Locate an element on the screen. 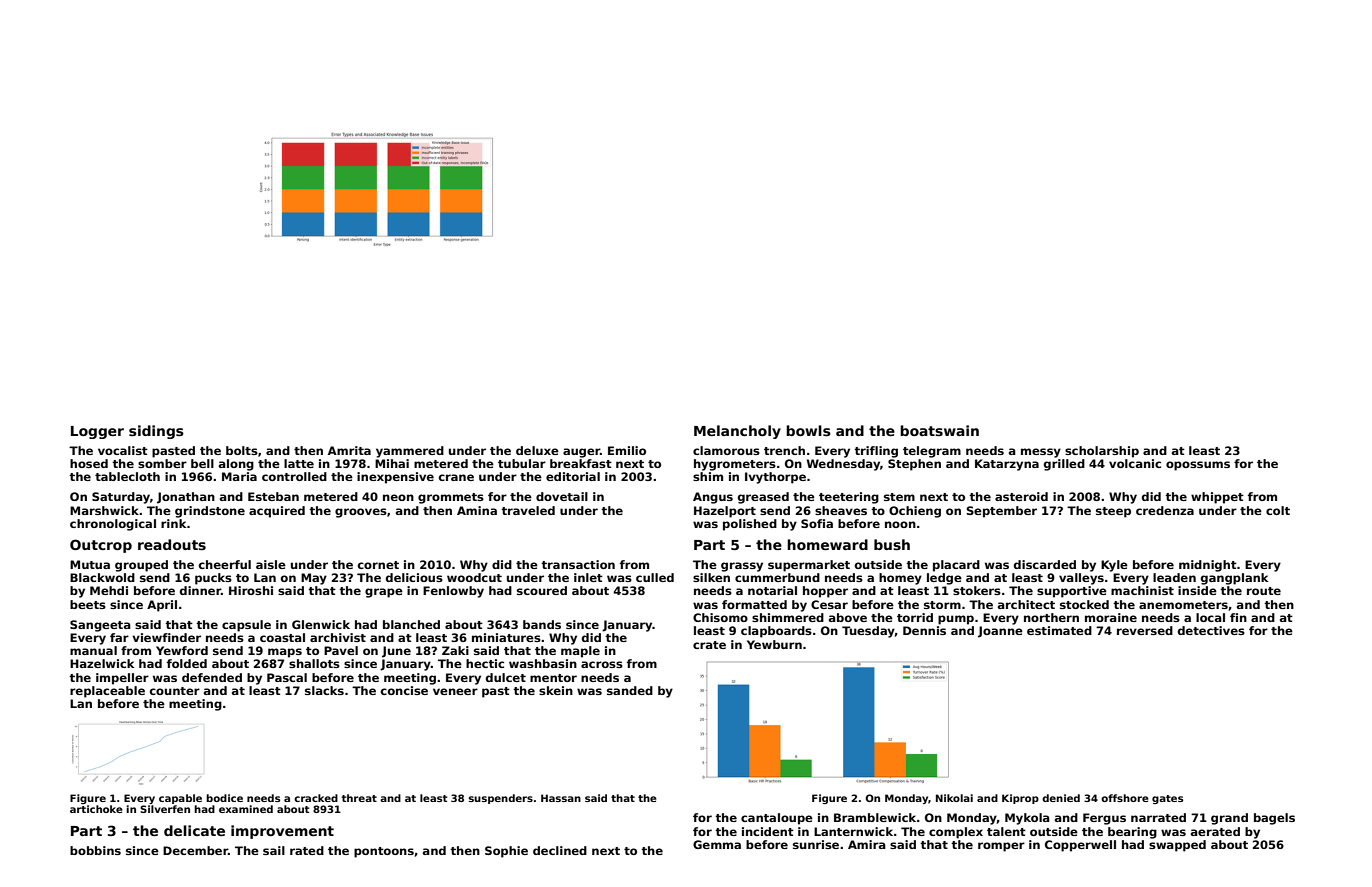  detectives is located at coordinates (1211, 630).
